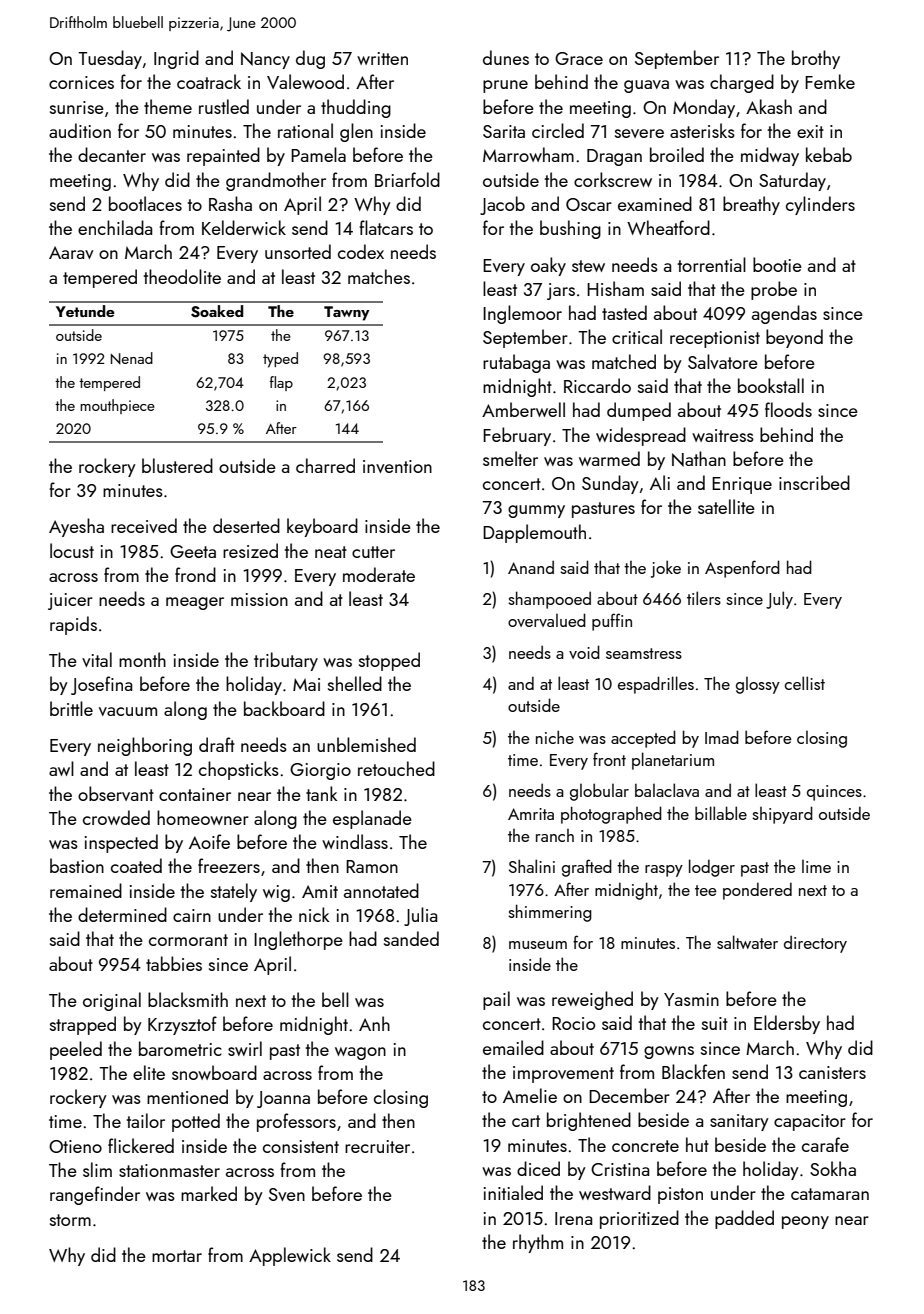 The width and height of the image is (924, 1314). What do you see at coordinates (834, 793) in the image?
I see `quinces` at bounding box center [834, 793].
